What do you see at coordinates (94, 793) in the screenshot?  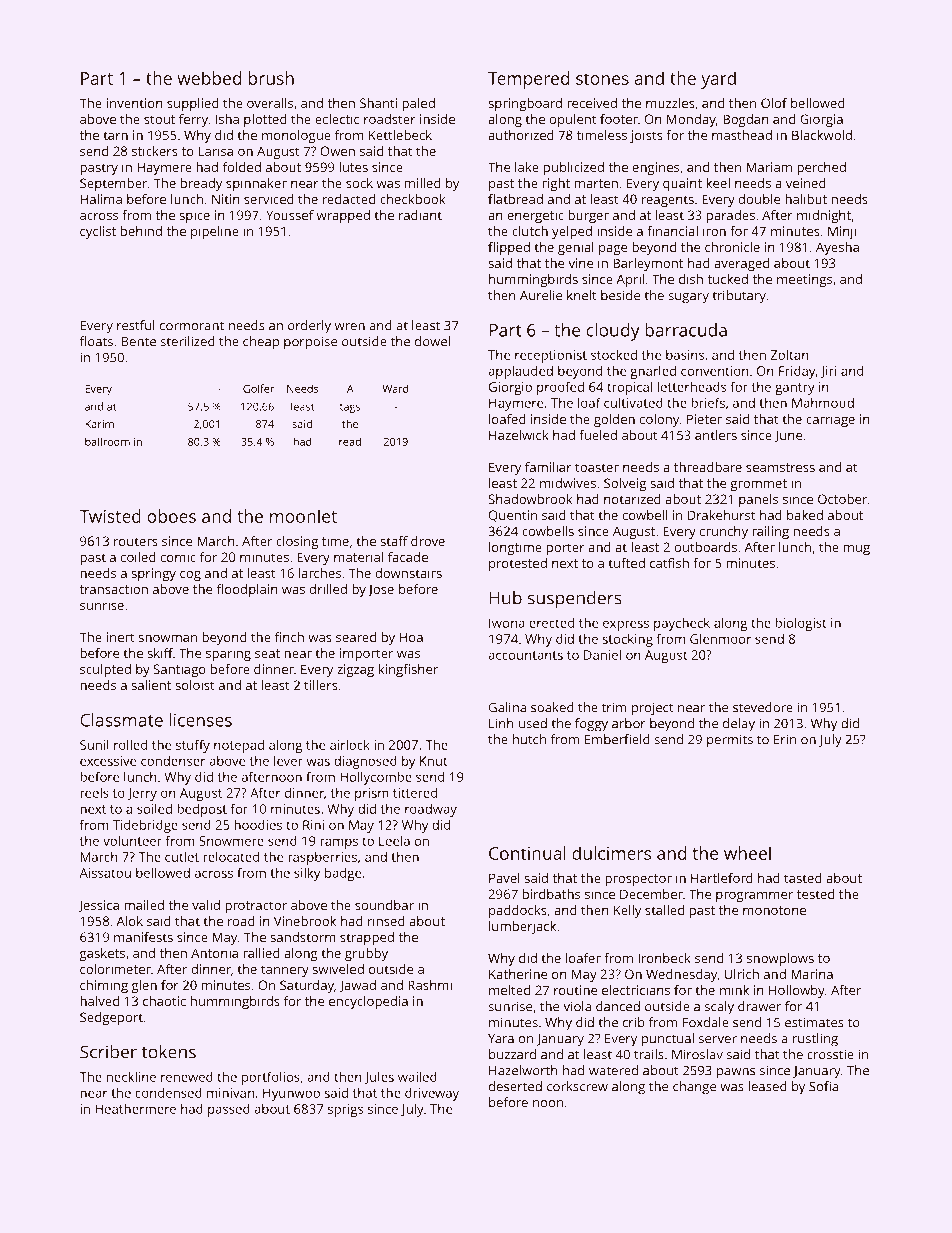 I see `reels` at bounding box center [94, 793].
